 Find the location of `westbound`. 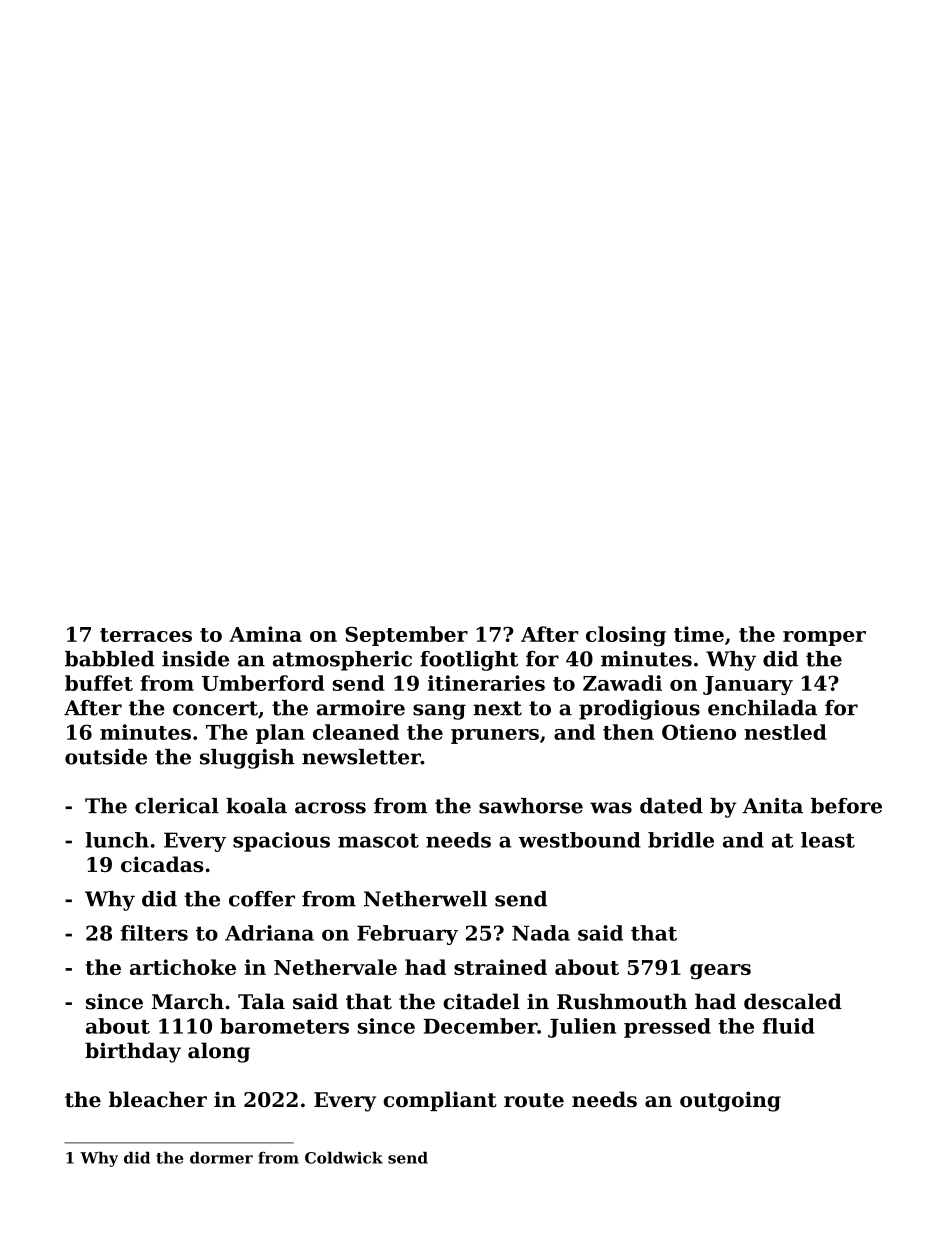

westbound is located at coordinates (579, 840).
